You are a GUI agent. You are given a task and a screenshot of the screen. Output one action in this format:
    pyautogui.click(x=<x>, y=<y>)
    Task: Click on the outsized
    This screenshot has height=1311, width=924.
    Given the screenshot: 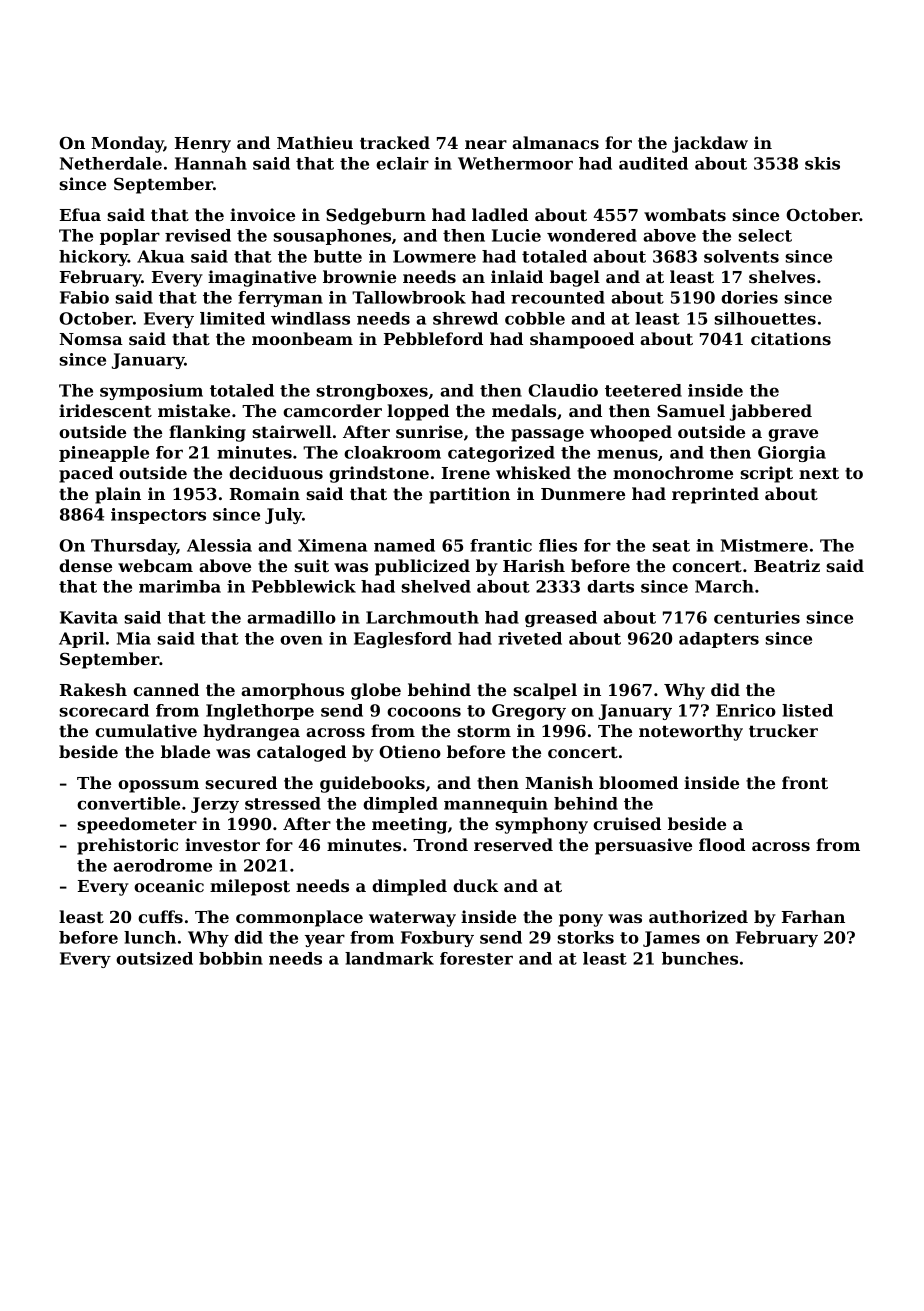 What is the action you would take?
    pyautogui.click(x=154, y=958)
